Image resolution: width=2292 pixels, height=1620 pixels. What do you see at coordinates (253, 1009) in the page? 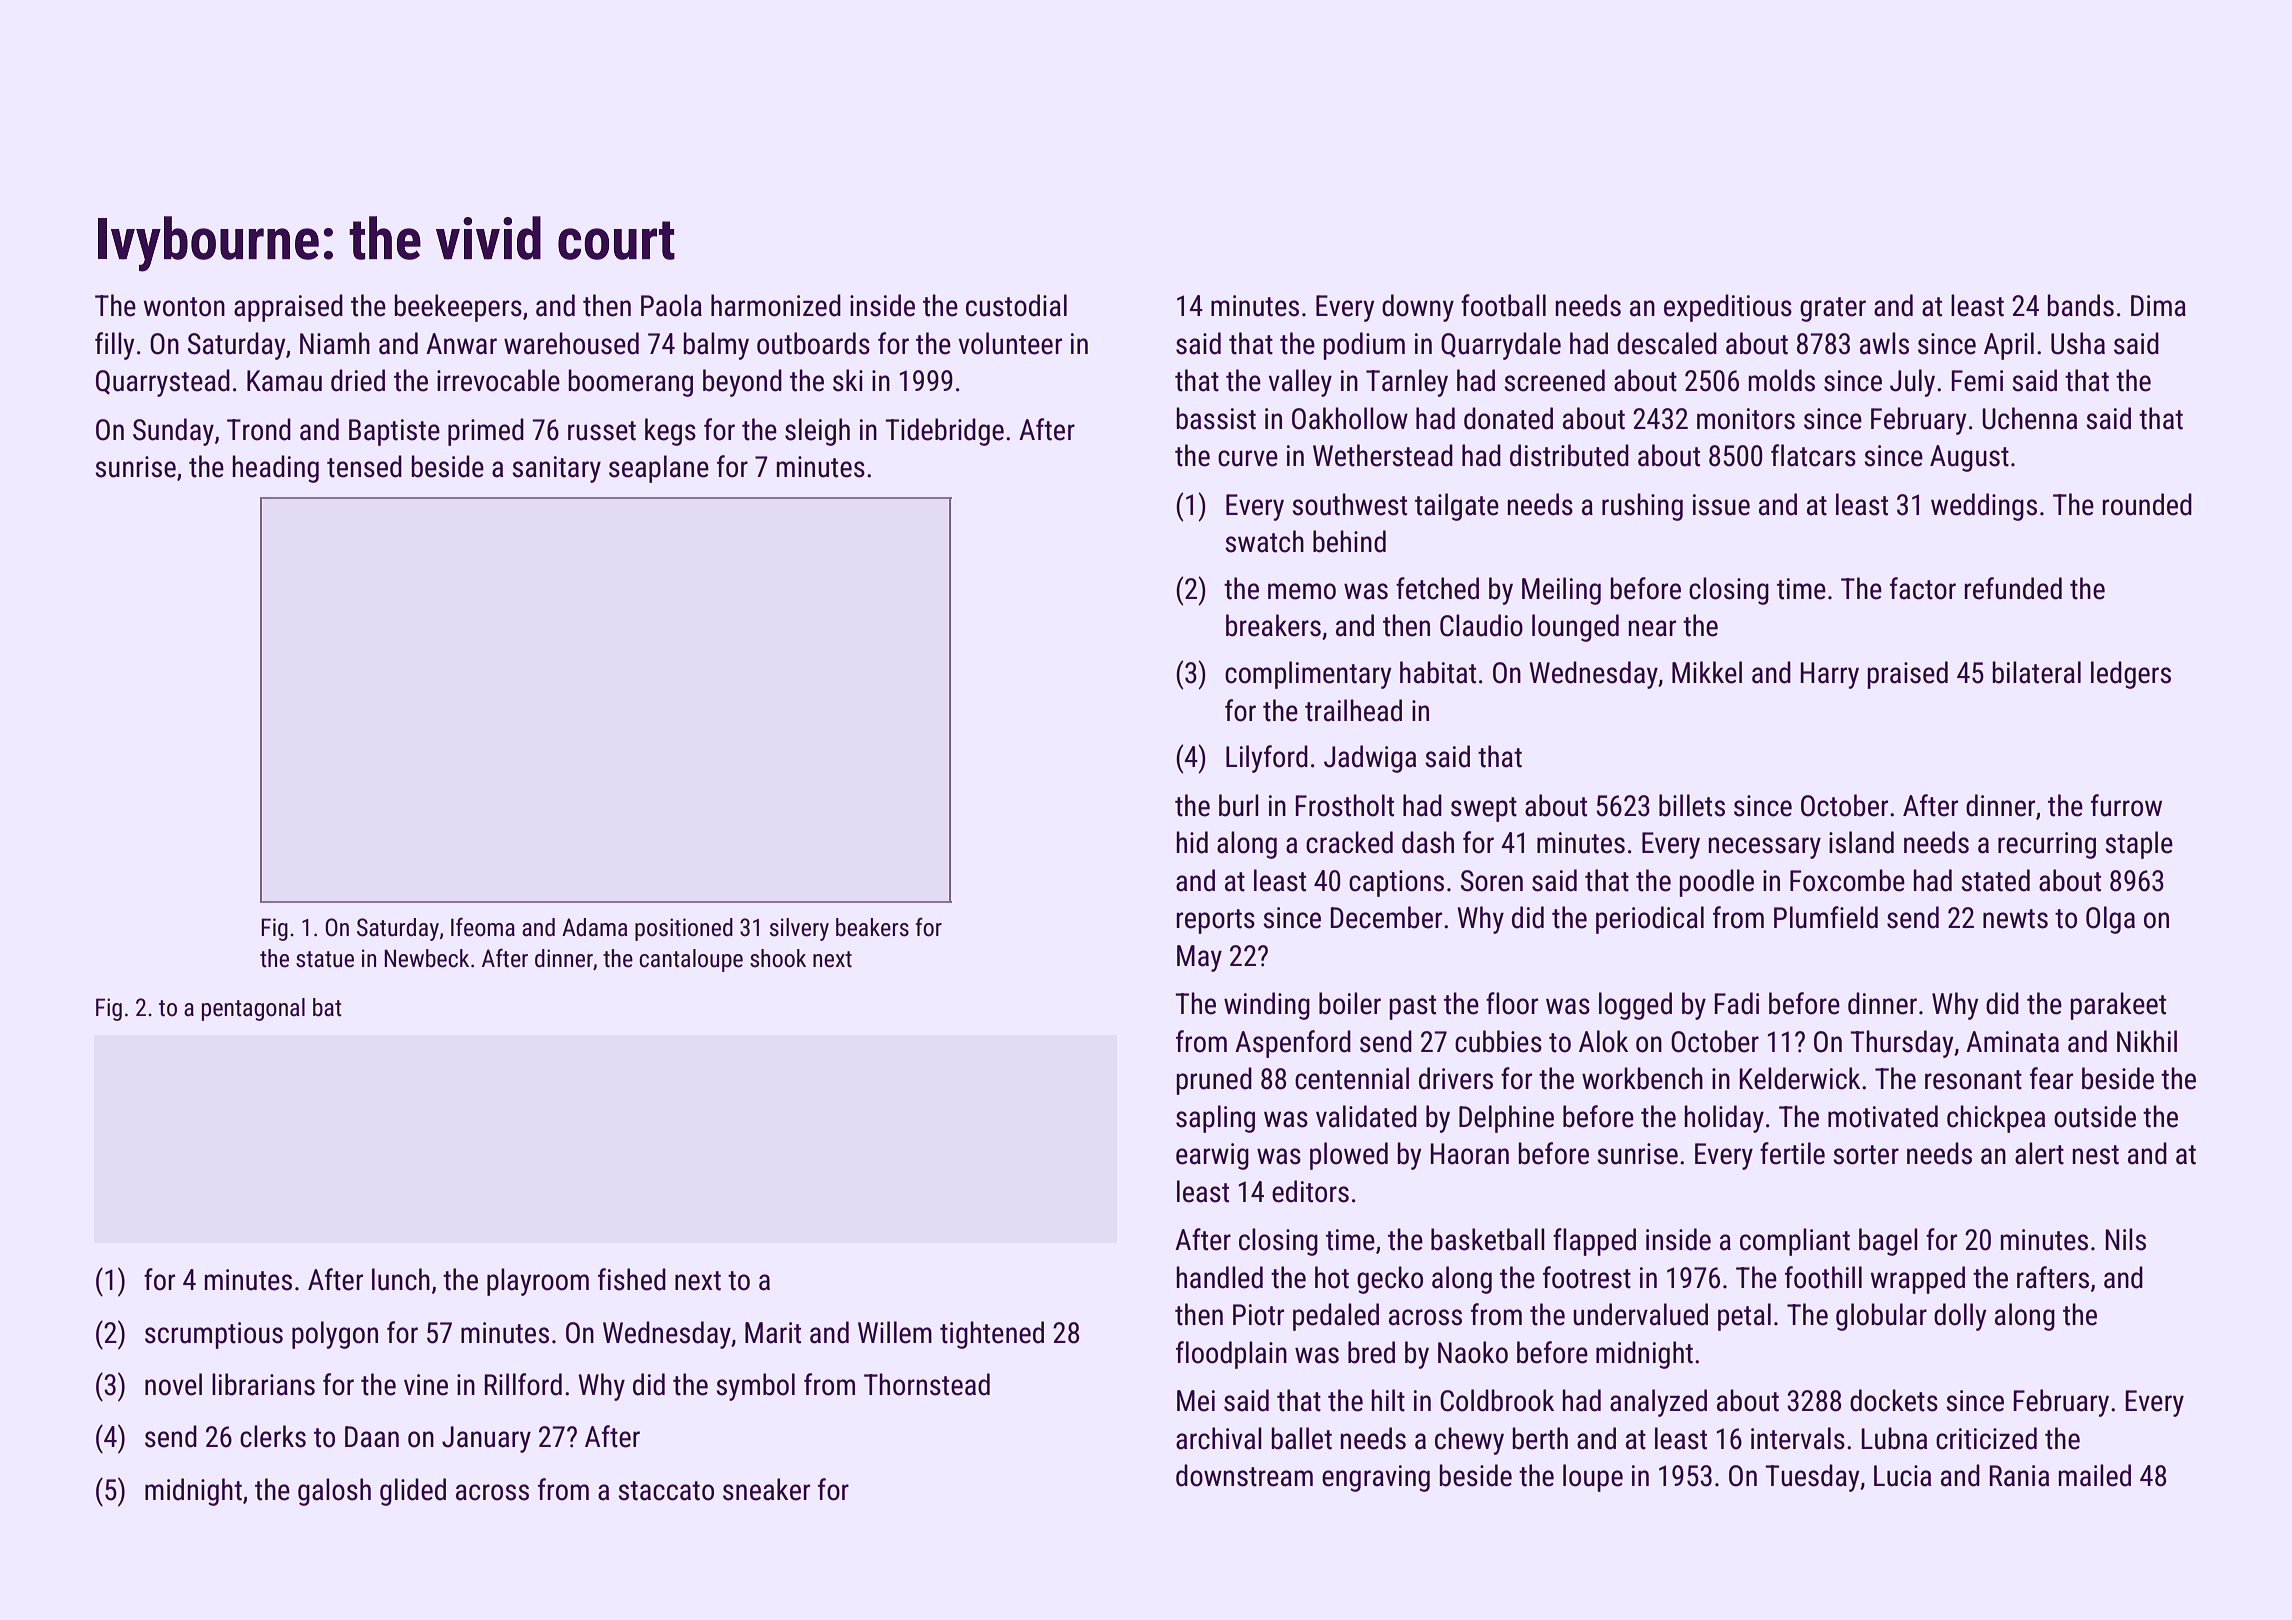
I see `pentagonal` at bounding box center [253, 1009].
